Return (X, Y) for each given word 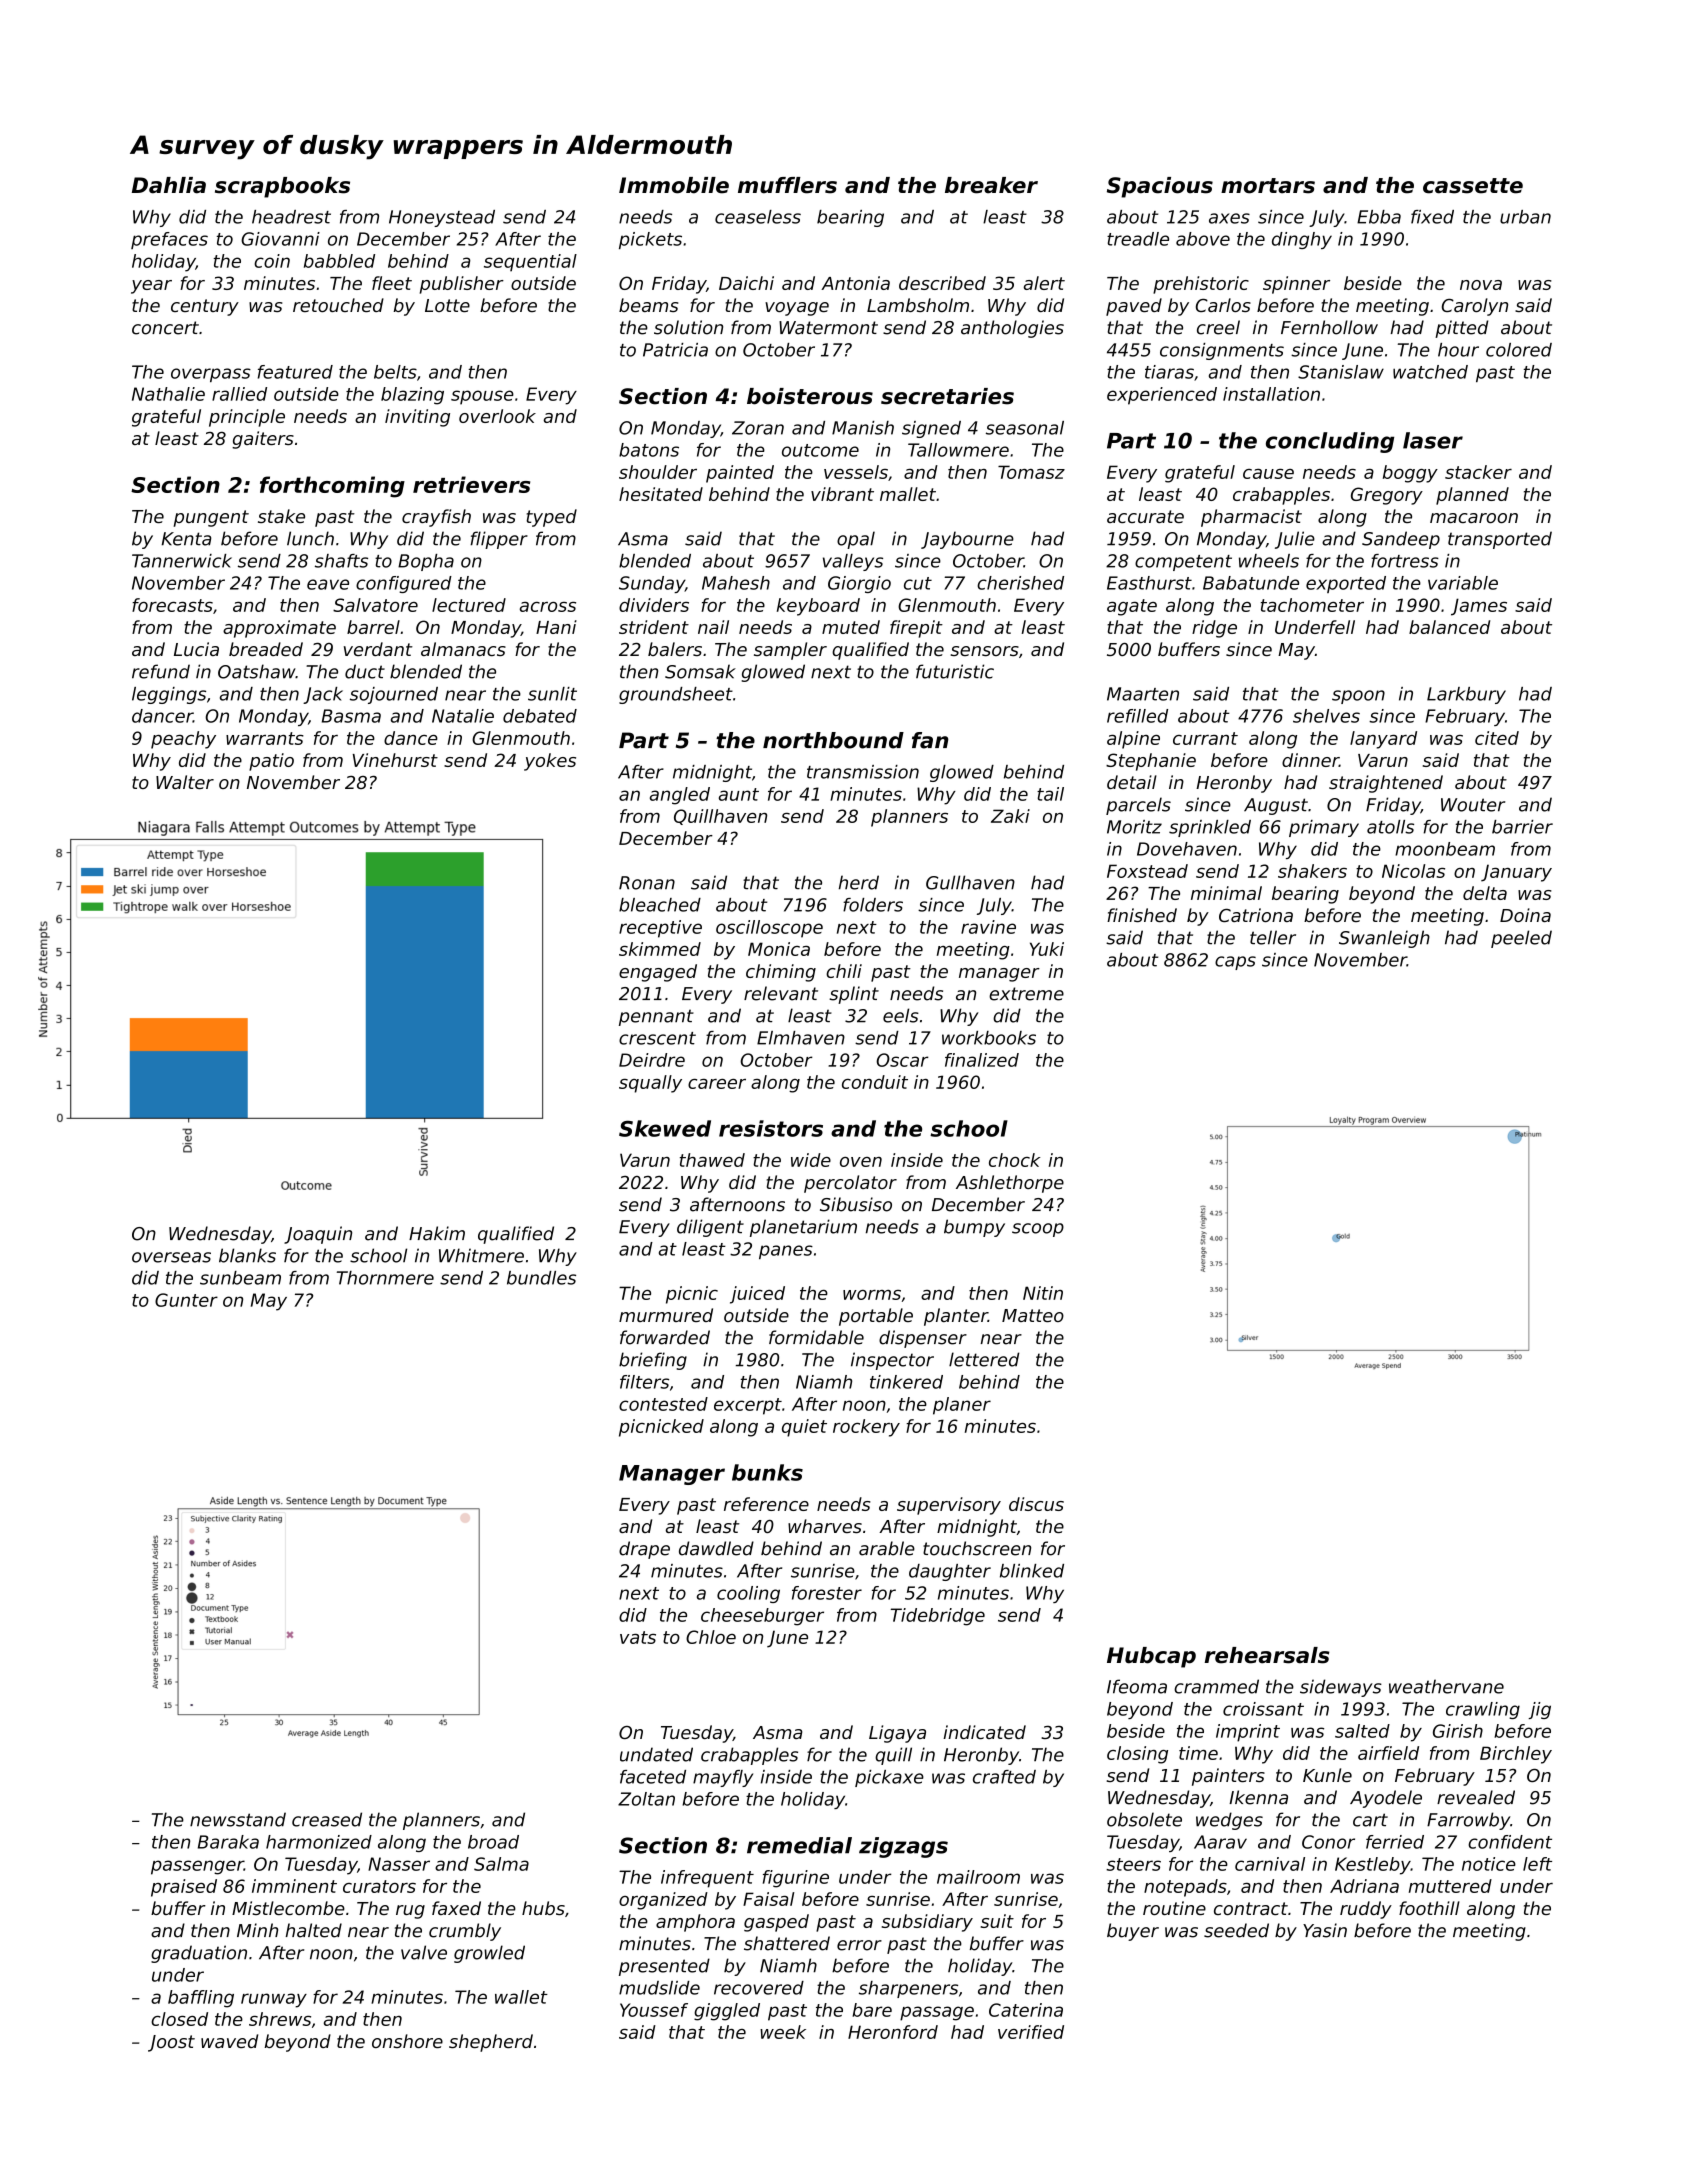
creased (327, 1819)
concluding (1330, 442)
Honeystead (442, 218)
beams (648, 305)
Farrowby (1468, 1821)
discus (1036, 1504)
